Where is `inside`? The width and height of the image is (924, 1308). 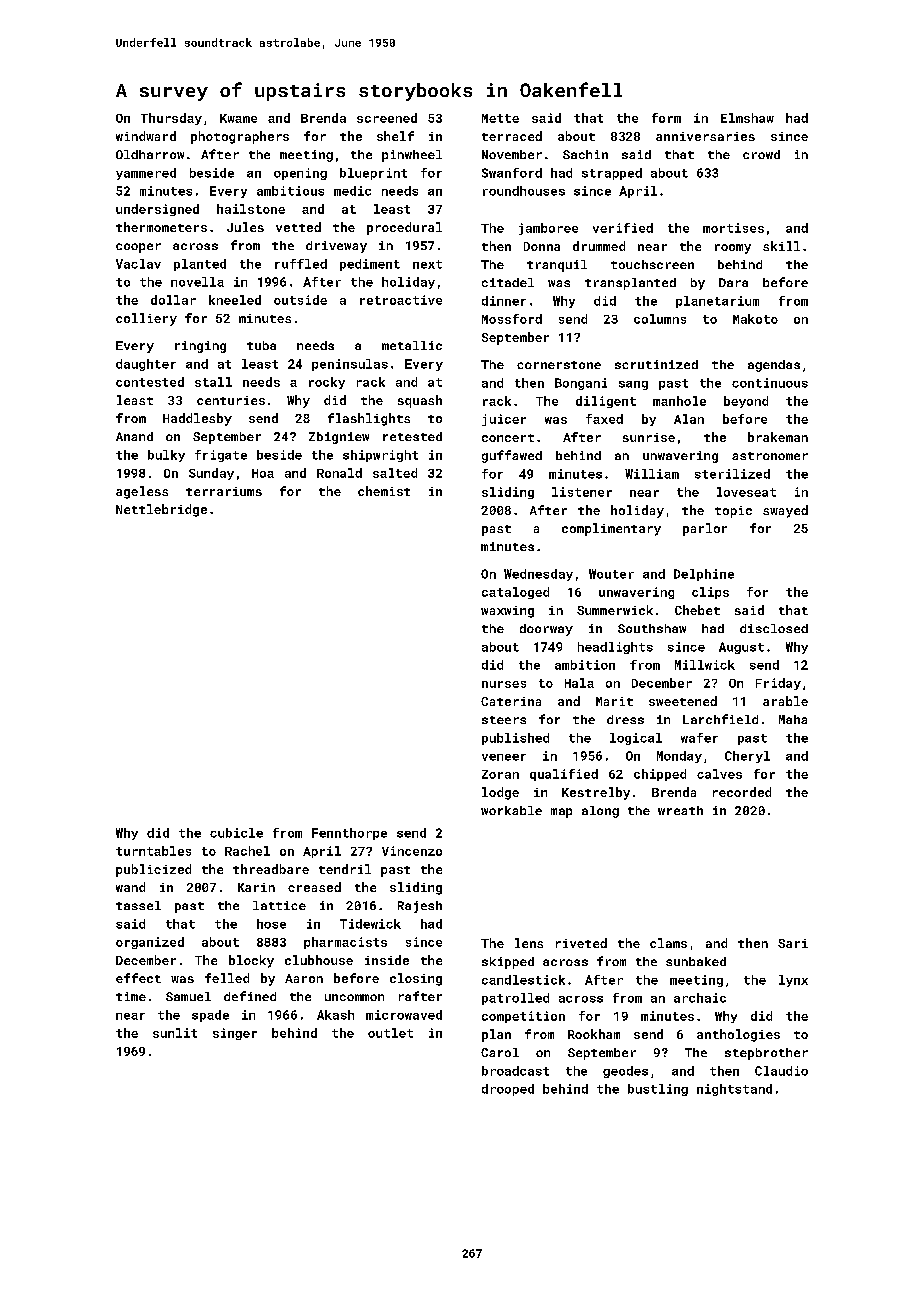 inside is located at coordinates (387, 960).
